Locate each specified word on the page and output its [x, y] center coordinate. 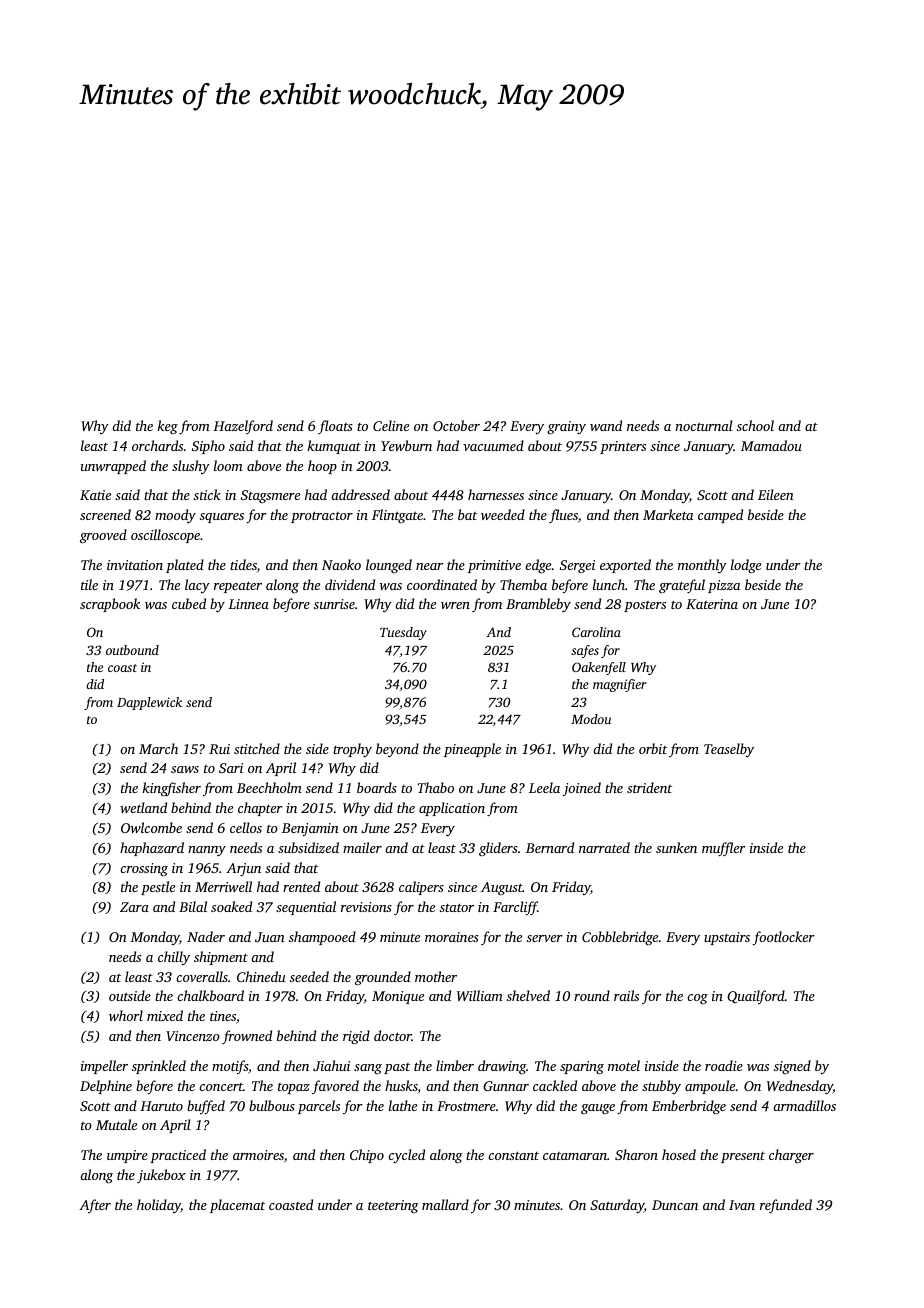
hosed [679, 1154]
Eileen [776, 494]
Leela [544, 787]
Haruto [161, 1106]
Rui [219, 749]
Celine [391, 425]
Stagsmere [270, 496]
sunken [676, 847]
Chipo [367, 1156]
